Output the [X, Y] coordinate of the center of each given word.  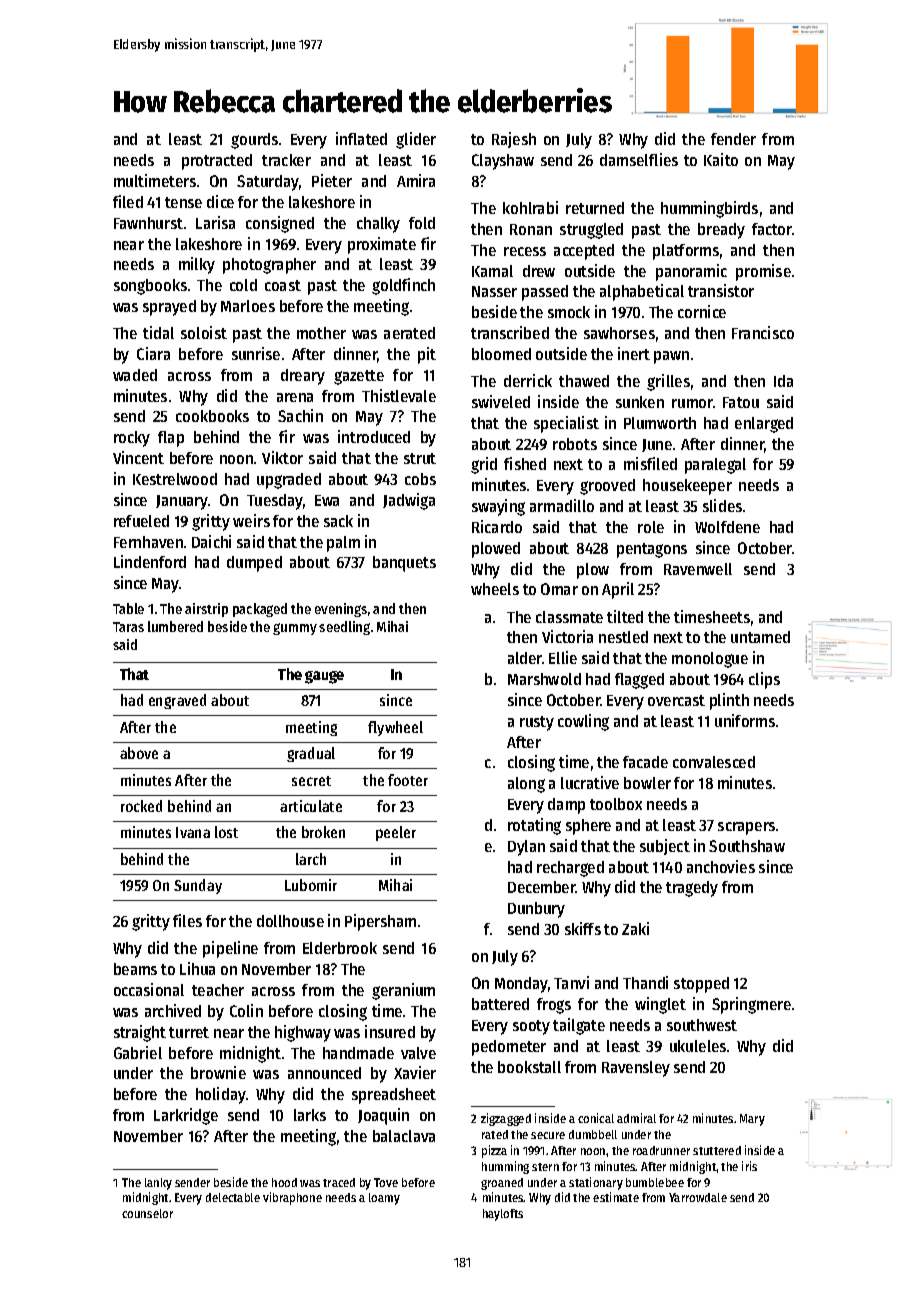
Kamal [492, 271]
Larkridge [186, 1116]
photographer [269, 266]
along [526, 785]
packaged [260, 610]
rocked [141, 806]
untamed [760, 637]
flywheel [395, 728]
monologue [710, 660]
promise [763, 272]
